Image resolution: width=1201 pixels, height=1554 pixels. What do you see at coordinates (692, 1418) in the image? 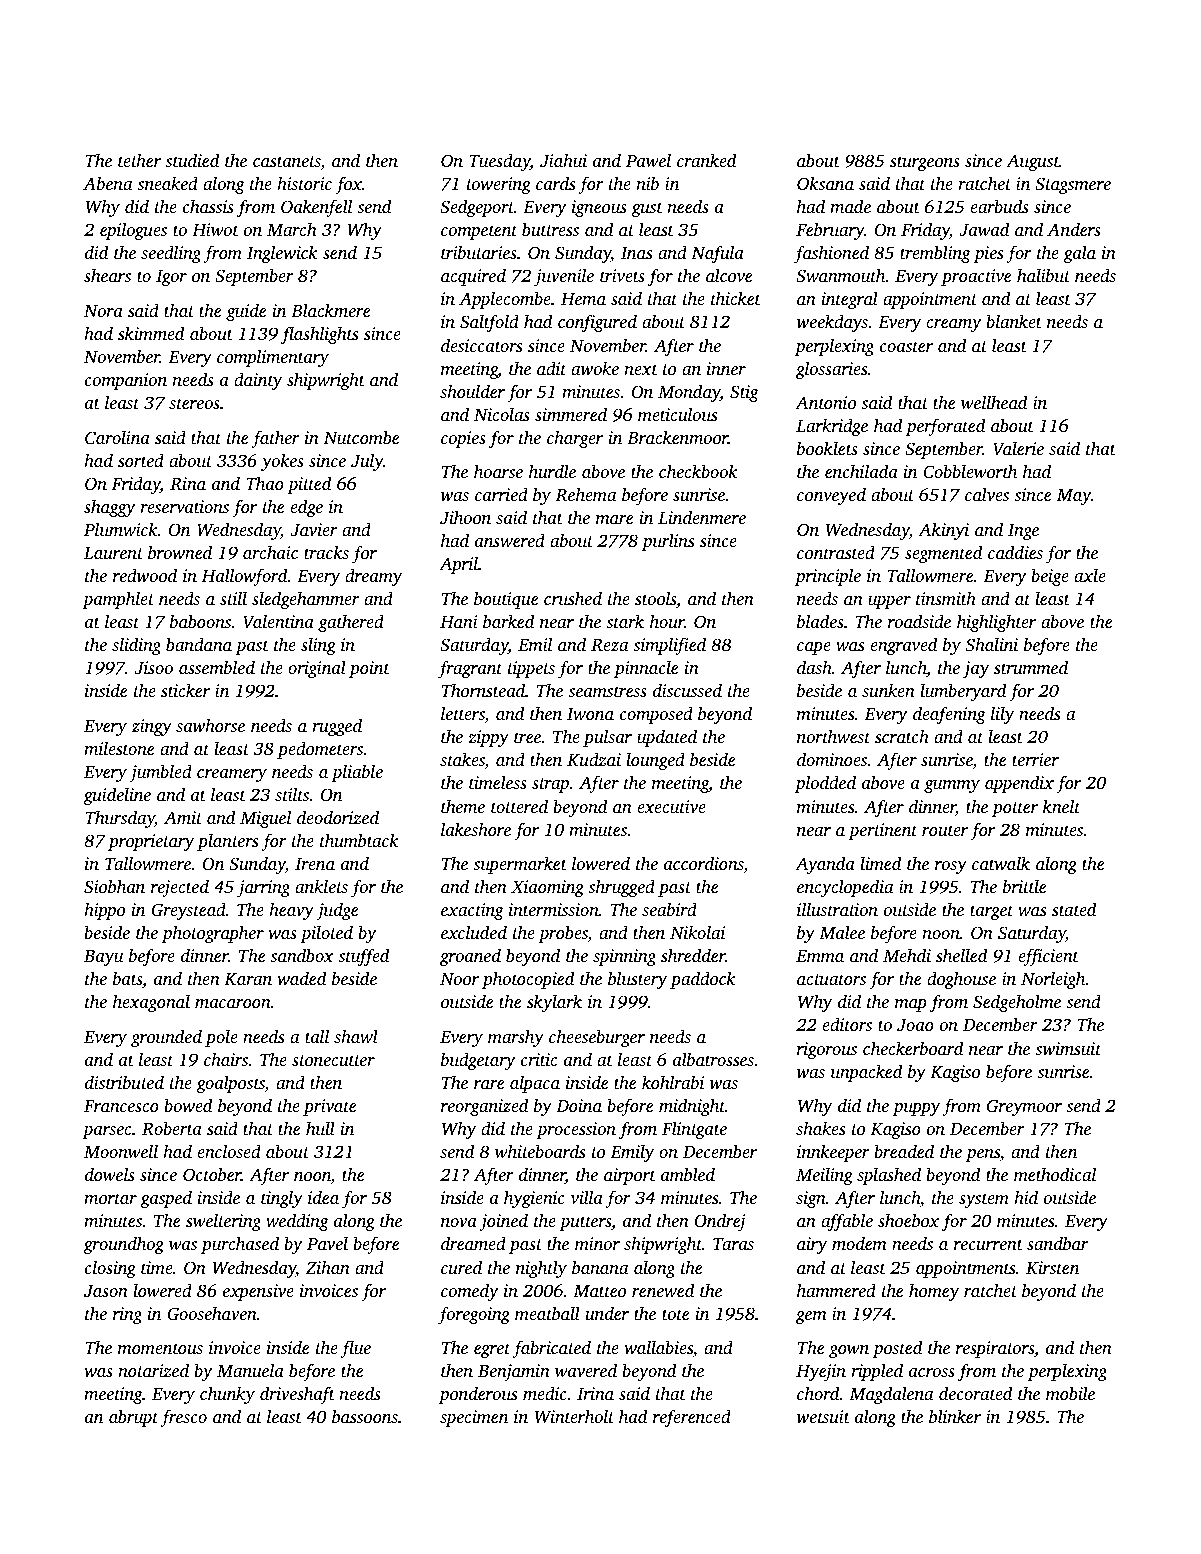
I see `referenced` at bounding box center [692, 1418].
